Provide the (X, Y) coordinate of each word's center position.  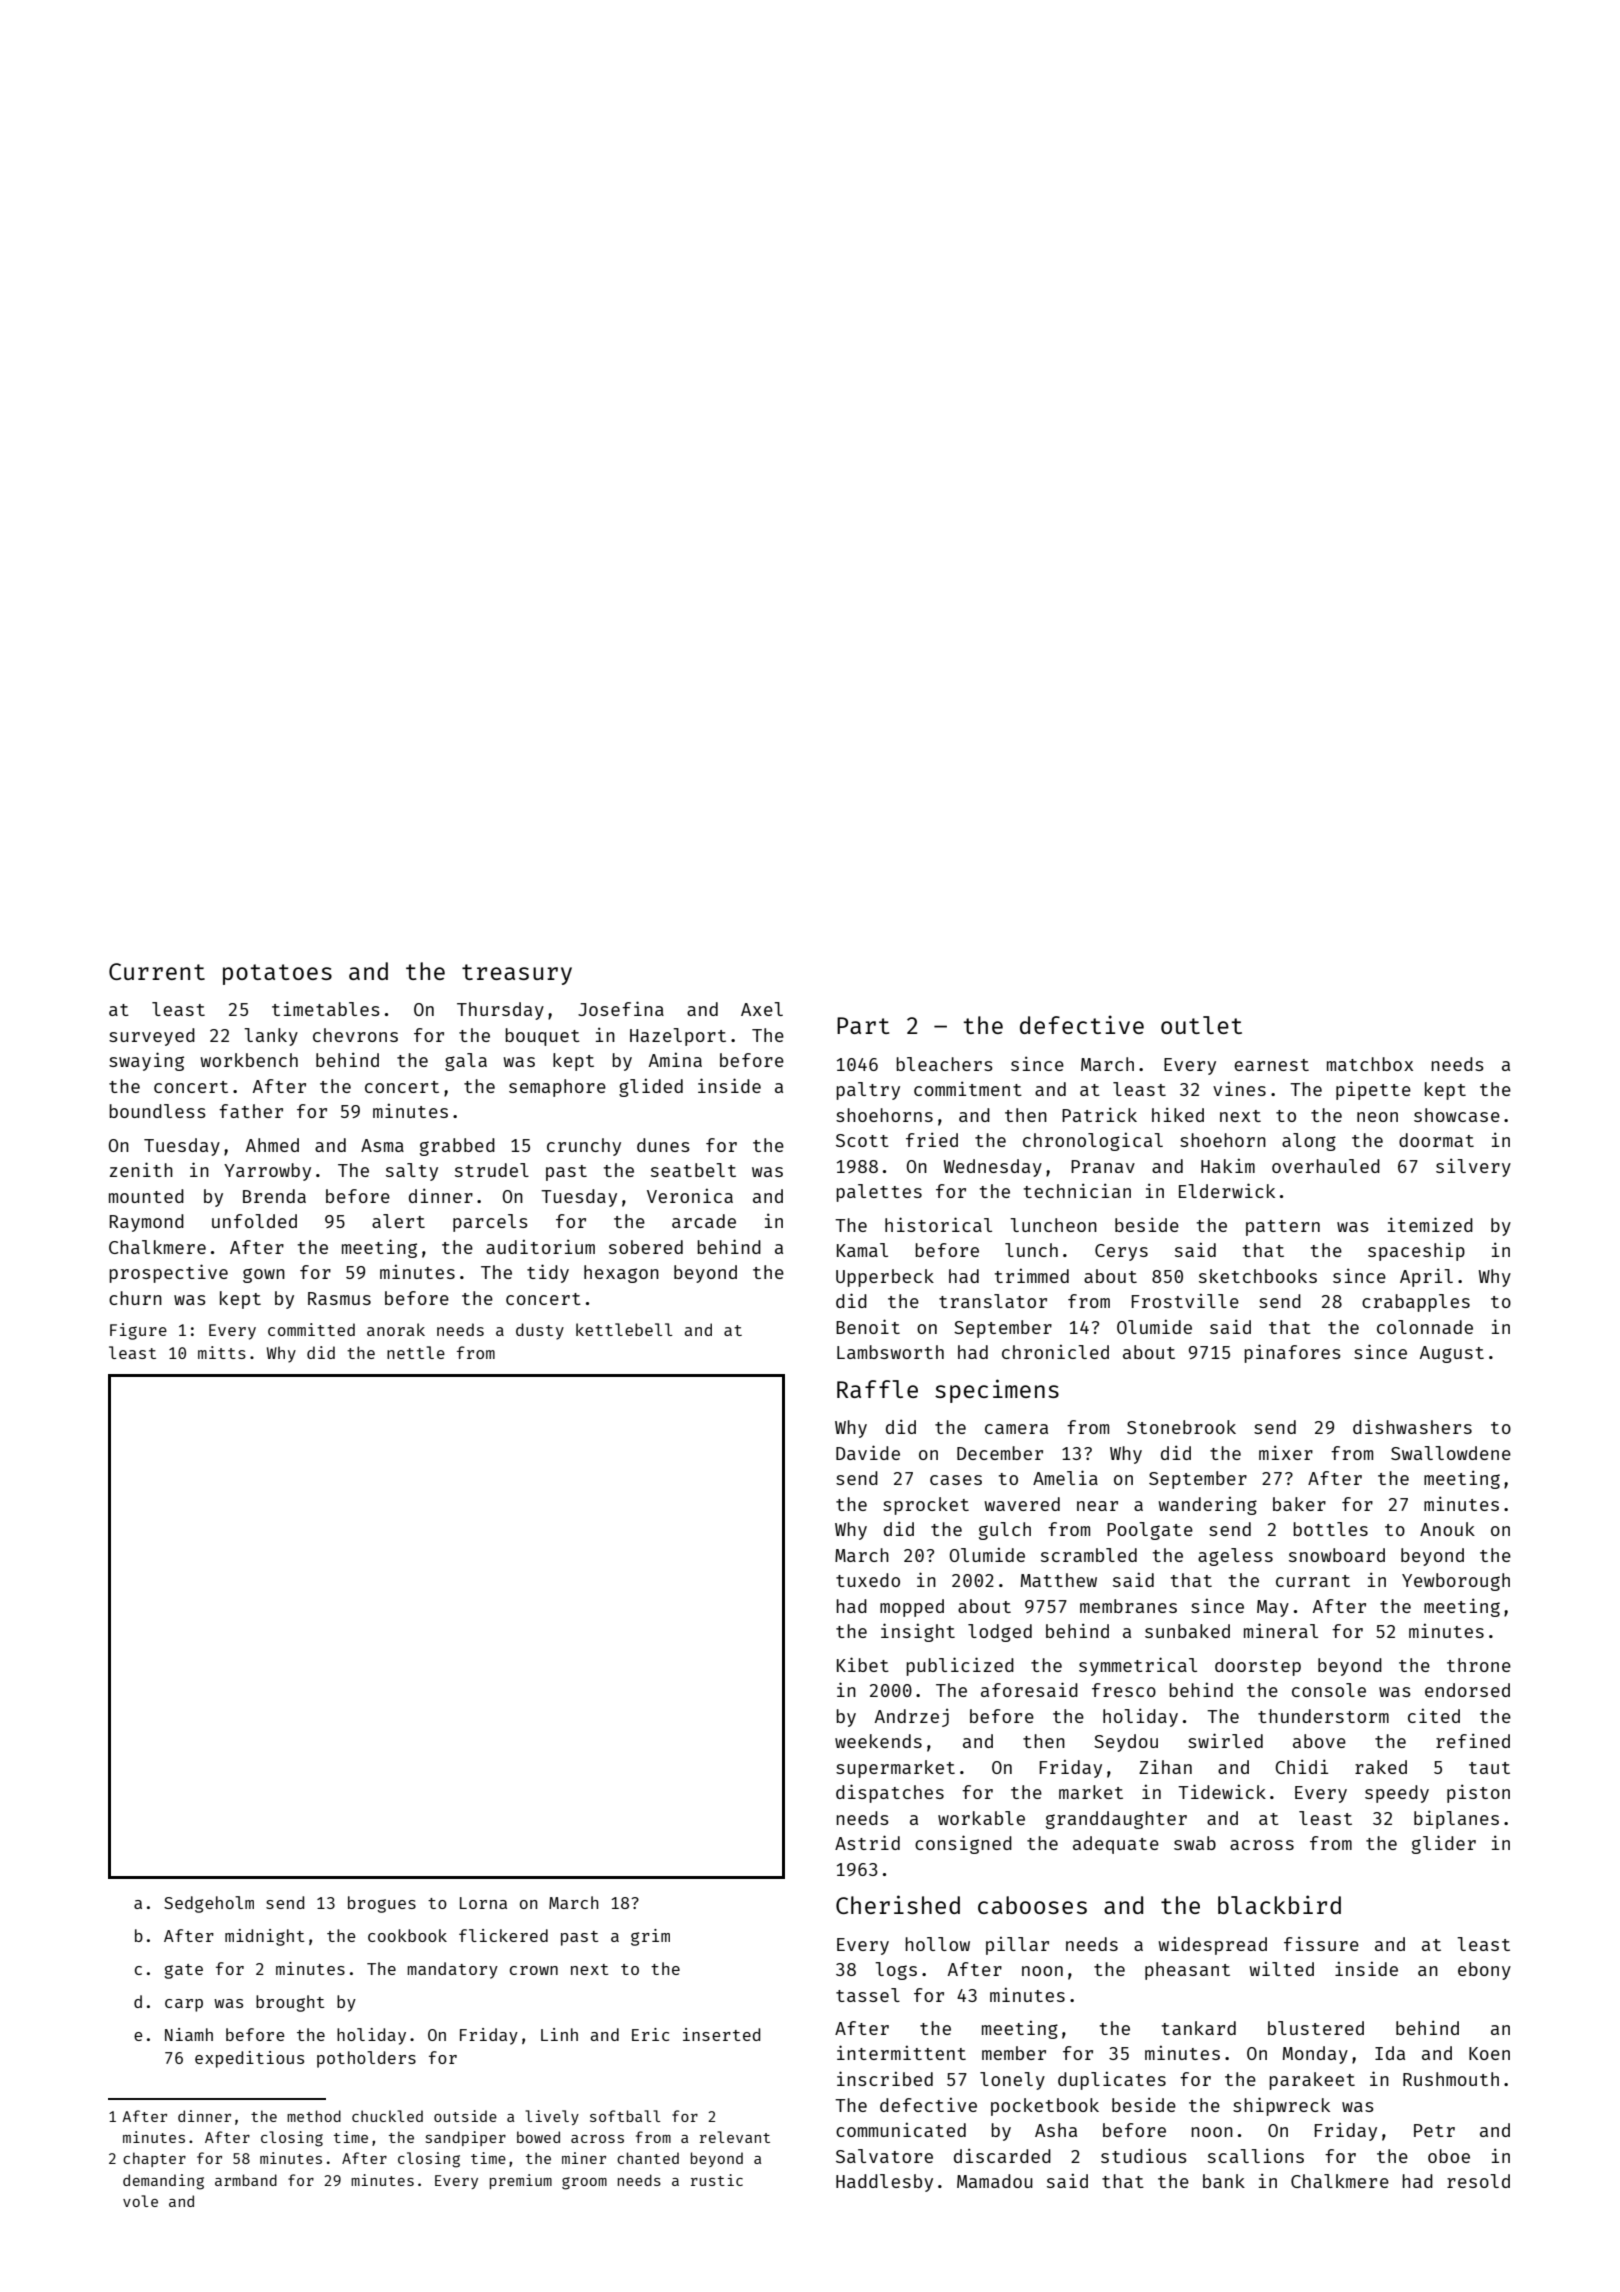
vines (1239, 1088)
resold (1478, 2181)
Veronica (690, 1195)
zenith (141, 1169)
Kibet (863, 1664)
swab (1195, 1843)
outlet (1201, 1025)
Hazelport (678, 1037)
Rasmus (339, 1298)
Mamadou (995, 2181)
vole (140, 2201)
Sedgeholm (209, 1904)
